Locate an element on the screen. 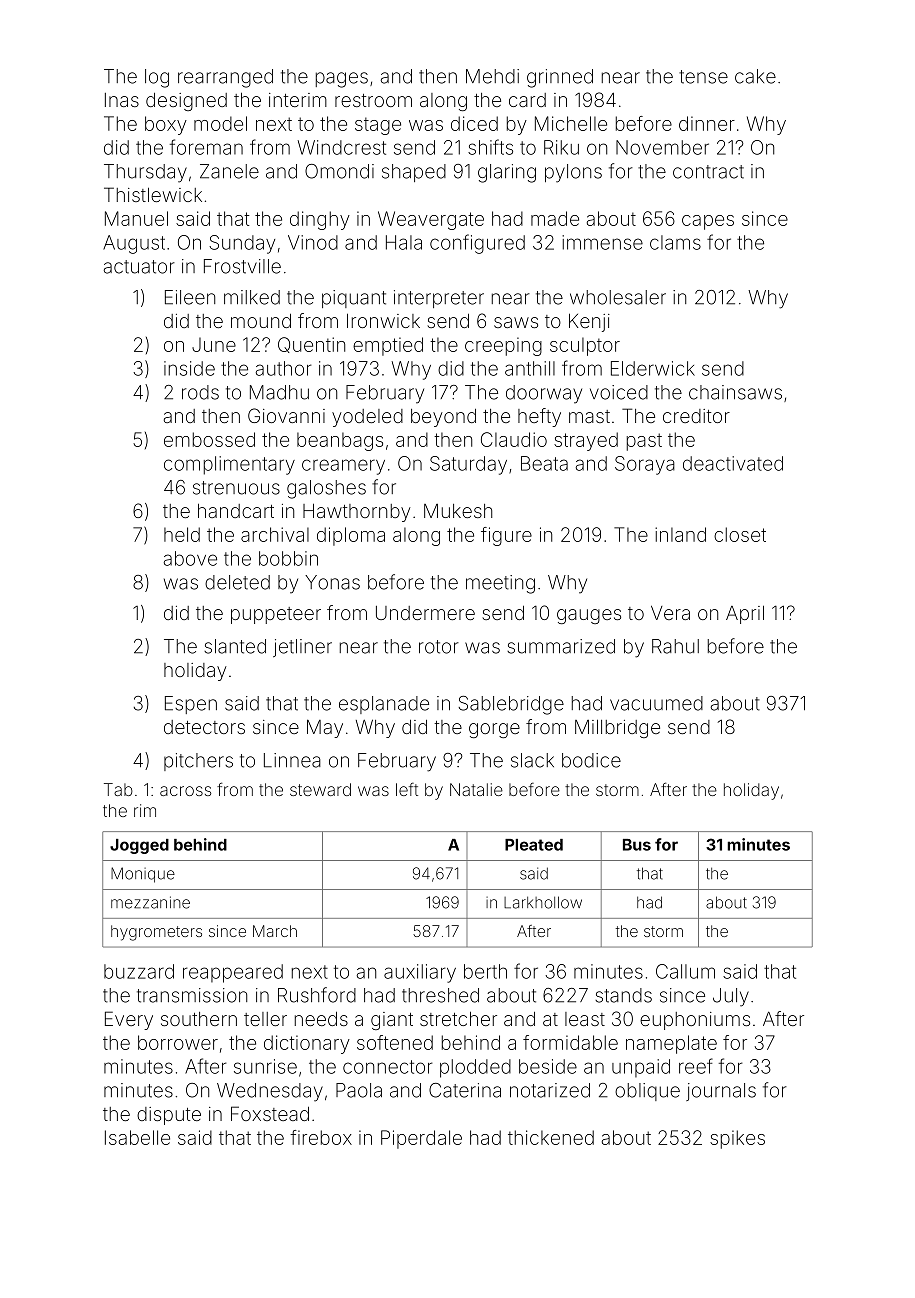  yodeled is located at coordinates (367, 418).
